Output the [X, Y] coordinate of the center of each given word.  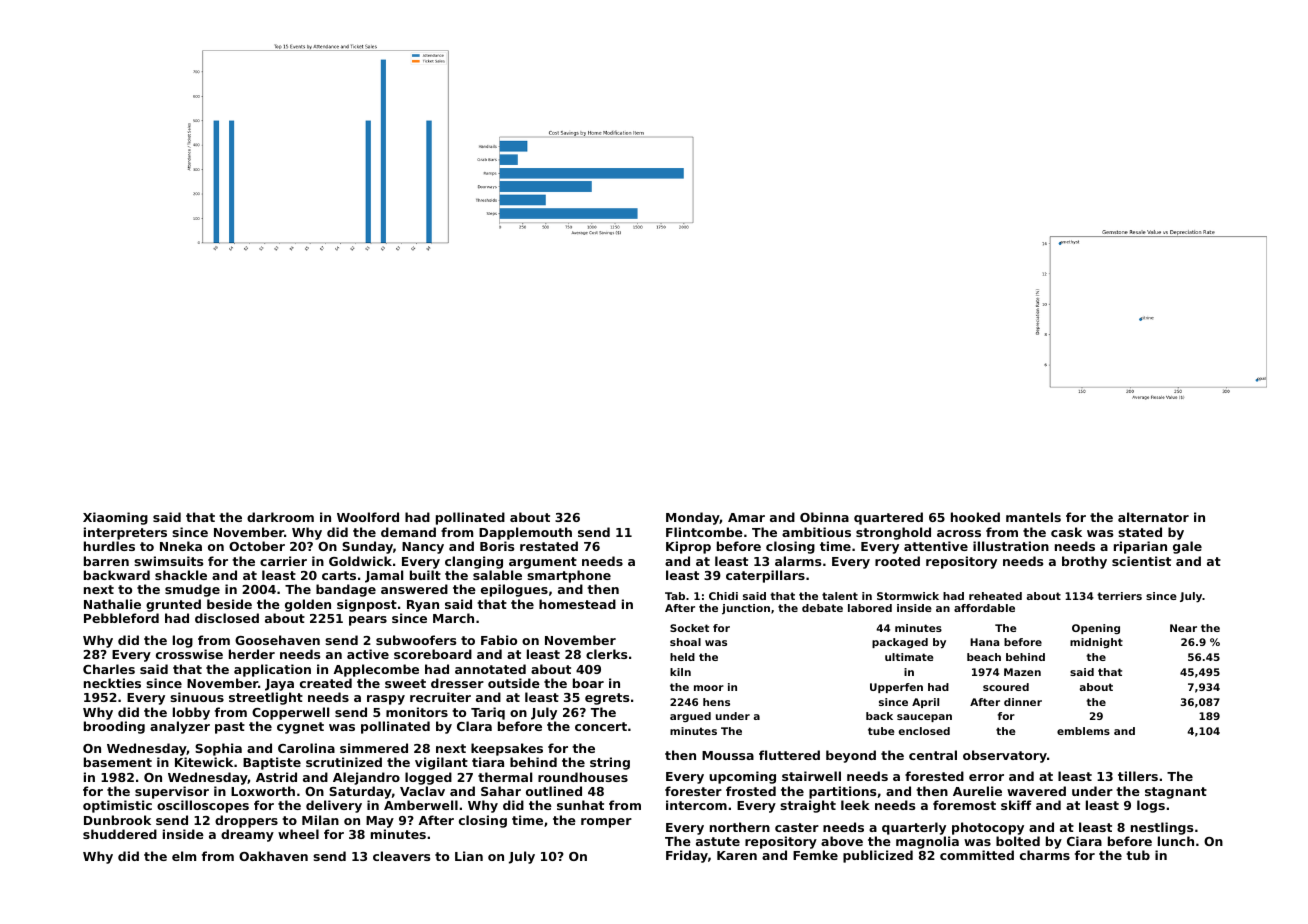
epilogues [514, 590]
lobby [191, 713]
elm [184, 856]
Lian [469, 856]
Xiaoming [115, 518]
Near [1183, 628]
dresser [457, 683]
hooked [975, 517]
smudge [192, 590]
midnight [1096, 643]
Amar [746, 517]
